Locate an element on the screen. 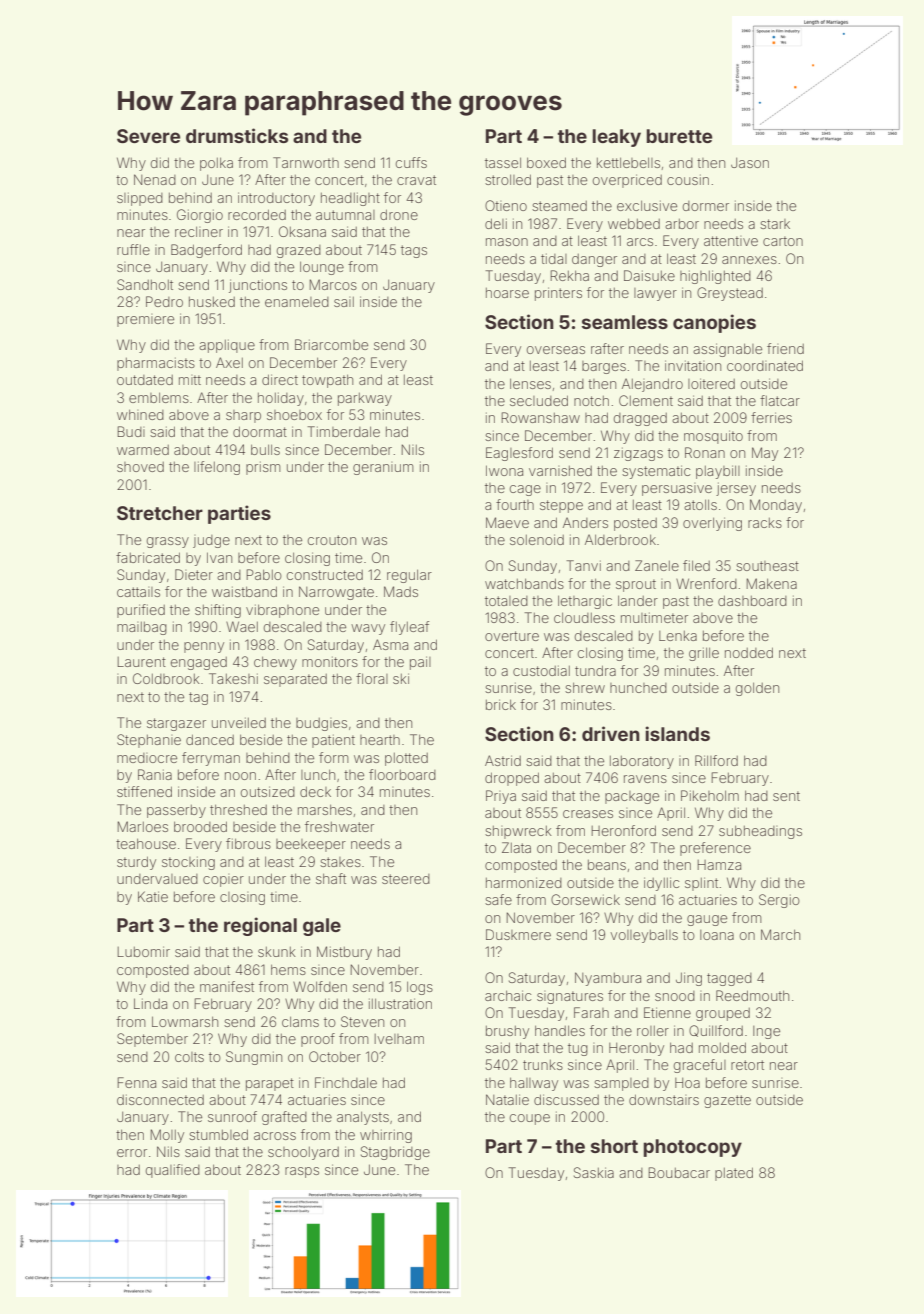 The image size is (924, 1314). leaky is located at coordinates (616, 138).
